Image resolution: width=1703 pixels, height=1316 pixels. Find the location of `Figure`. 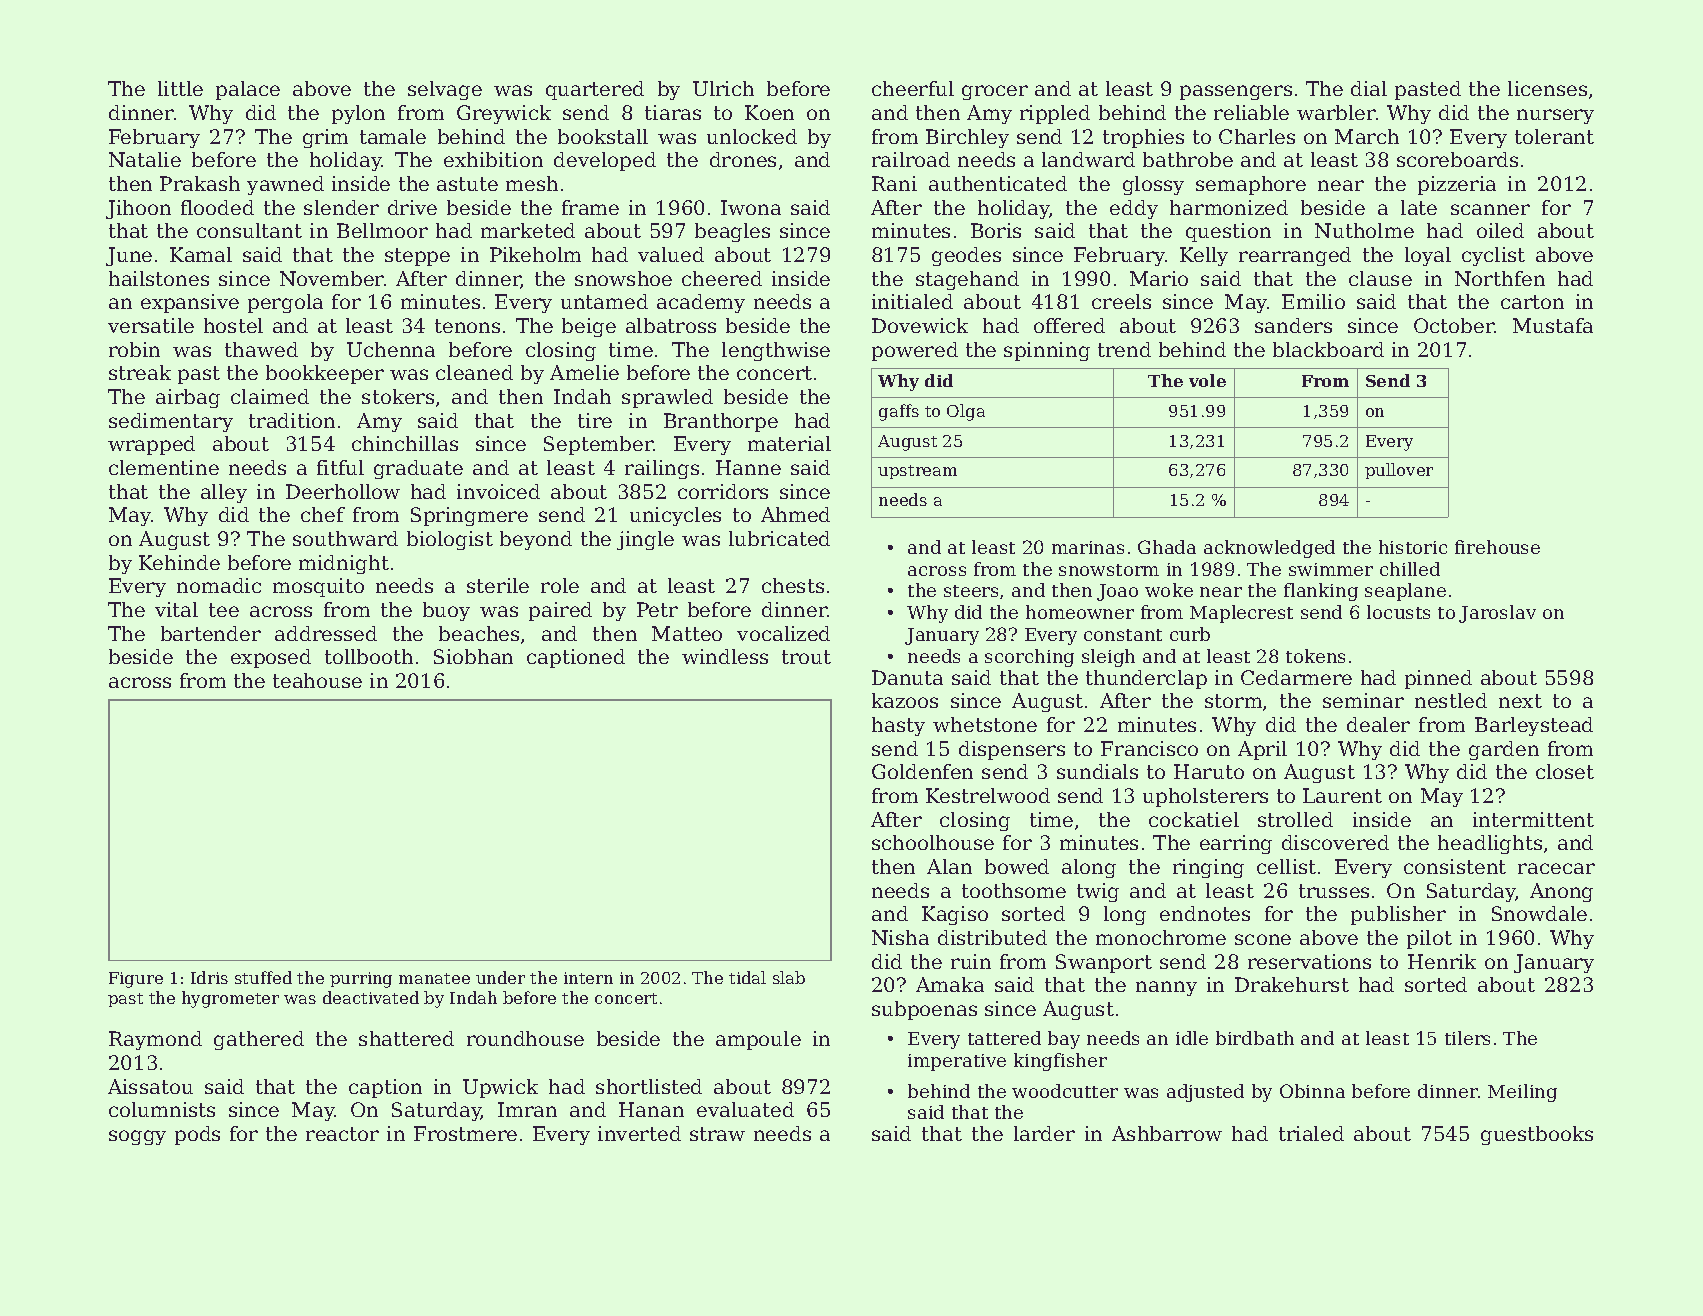

Figure is located at coordinates (136, 980).
